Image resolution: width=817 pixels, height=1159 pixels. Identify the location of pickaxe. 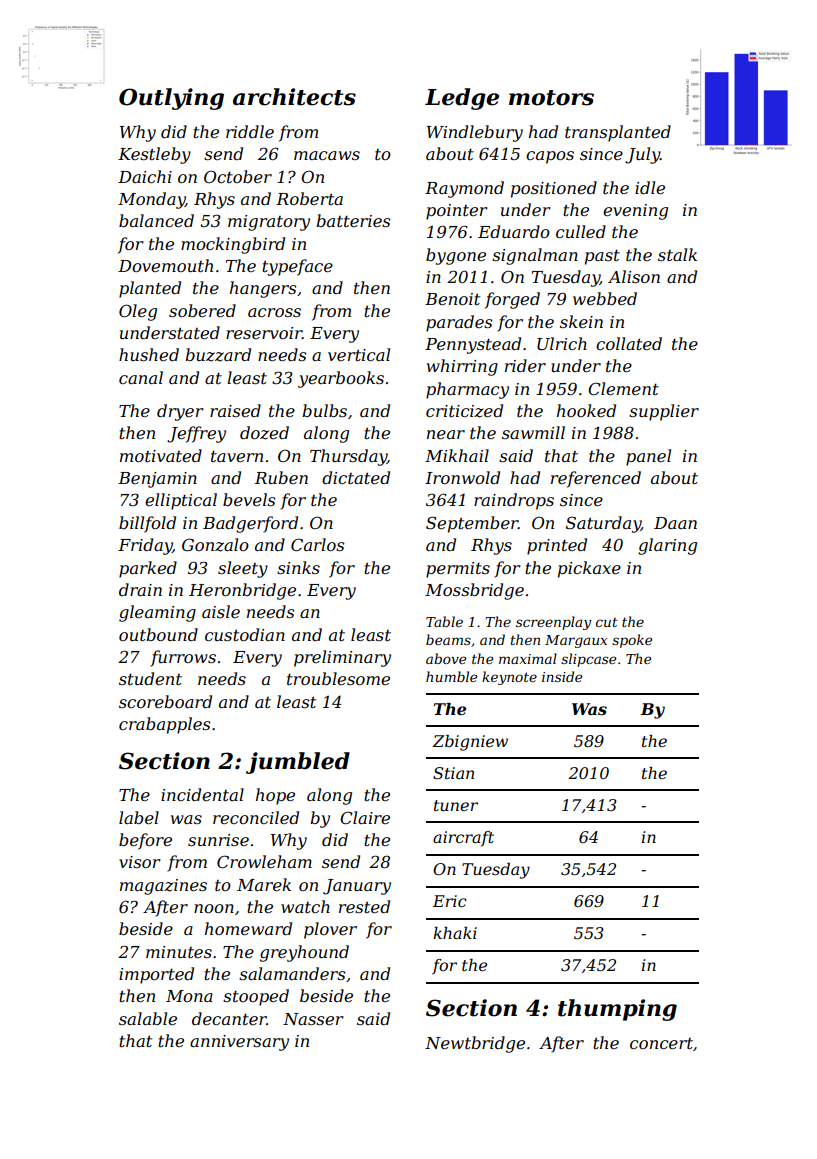
(589, 569).
